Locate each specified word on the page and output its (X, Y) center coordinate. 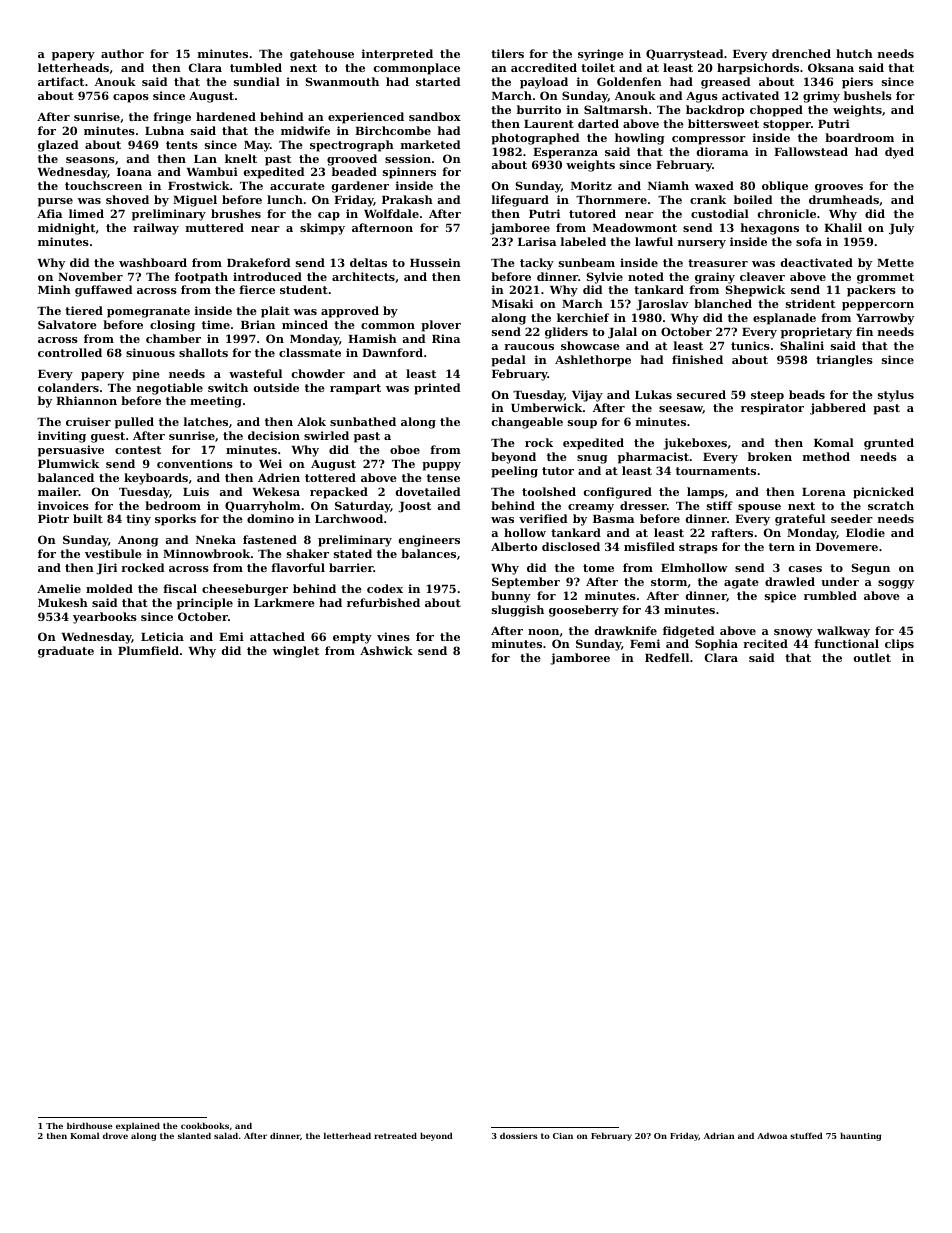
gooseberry (584, 611)
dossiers (518, 1135)
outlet (872, 657)
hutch (854, 53)
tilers (507, 53)
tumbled (256, 67)
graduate (66, 652)
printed (437, 389)
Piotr (53, 518)
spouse (759, 508)
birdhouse (90, 1125)
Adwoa (772, 1135)
